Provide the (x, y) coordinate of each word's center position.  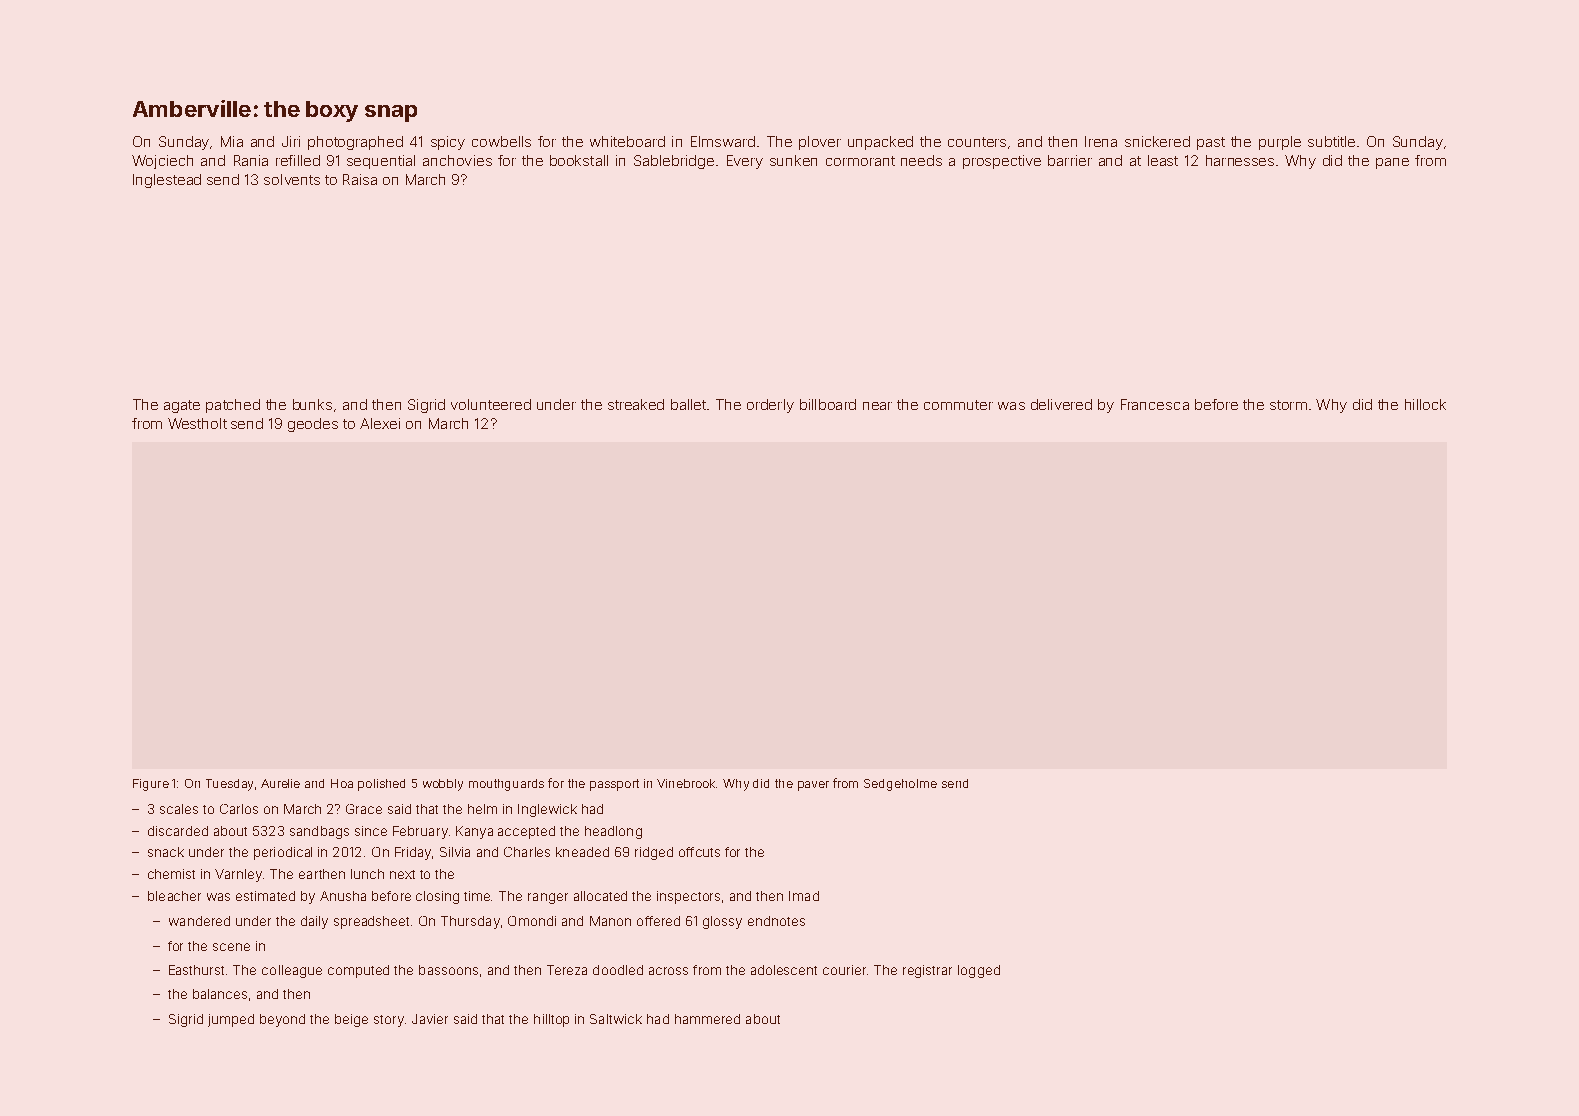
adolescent (784, 970)
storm (1288, 405)
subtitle (1331, 141)
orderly (770, 406)
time (478, 896)
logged (979, 971)
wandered (199, 921)
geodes (313, 425)
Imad (804, 896)
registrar (927, 971)
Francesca (1155, 404)
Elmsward (723, 141)
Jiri (291, 141)
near (877, 406)
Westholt (197, 423)
